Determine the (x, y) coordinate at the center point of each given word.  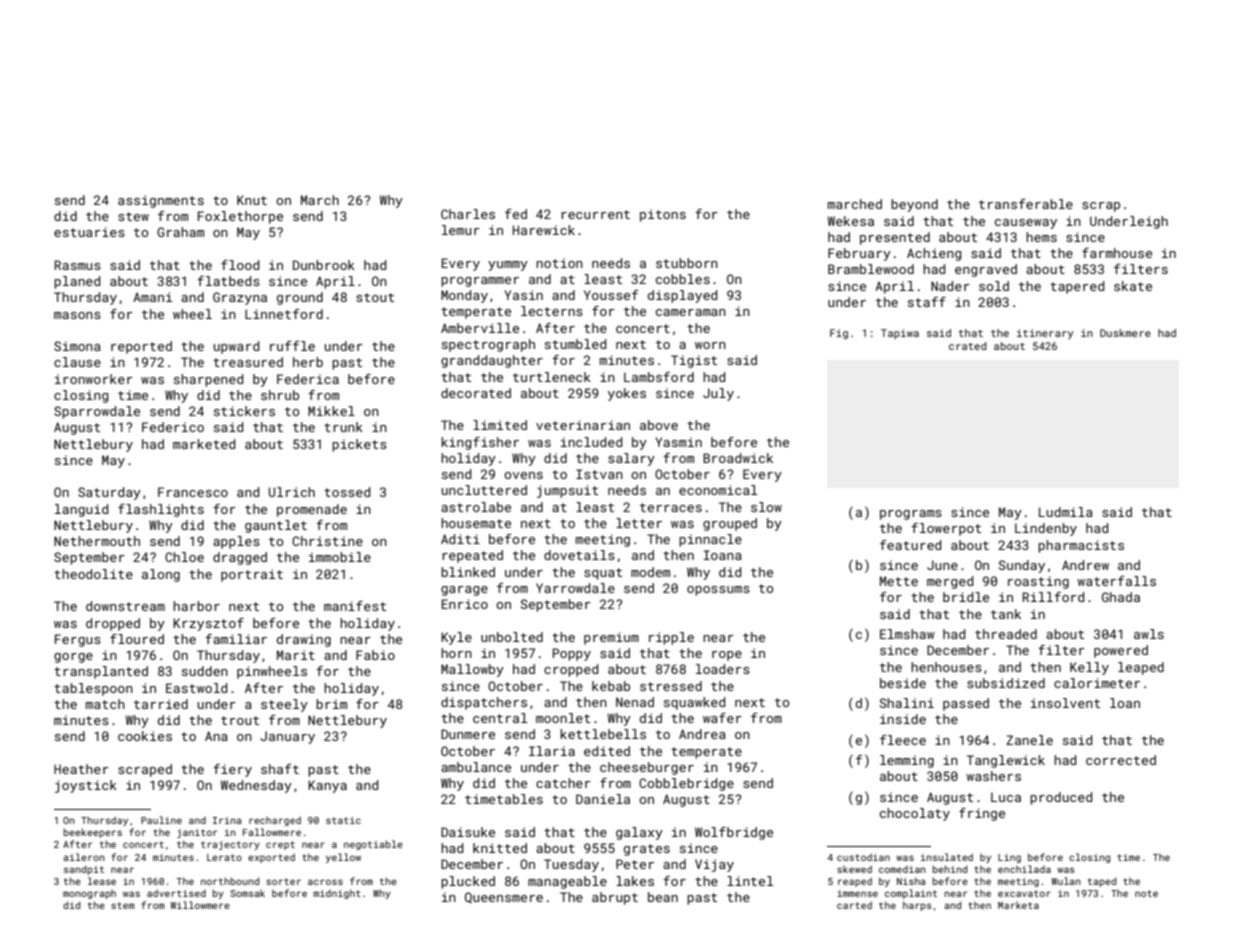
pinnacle (710, 540)
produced (1061, 798)
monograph (89, 894)
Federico (173, 427)
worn (710, 345)
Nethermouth (97, 541)
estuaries (89, 232)
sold (994, 286)
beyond (914, 205)
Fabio (375, 655)
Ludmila (1066, 512)
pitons (663, 215)
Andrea (702, 734)
